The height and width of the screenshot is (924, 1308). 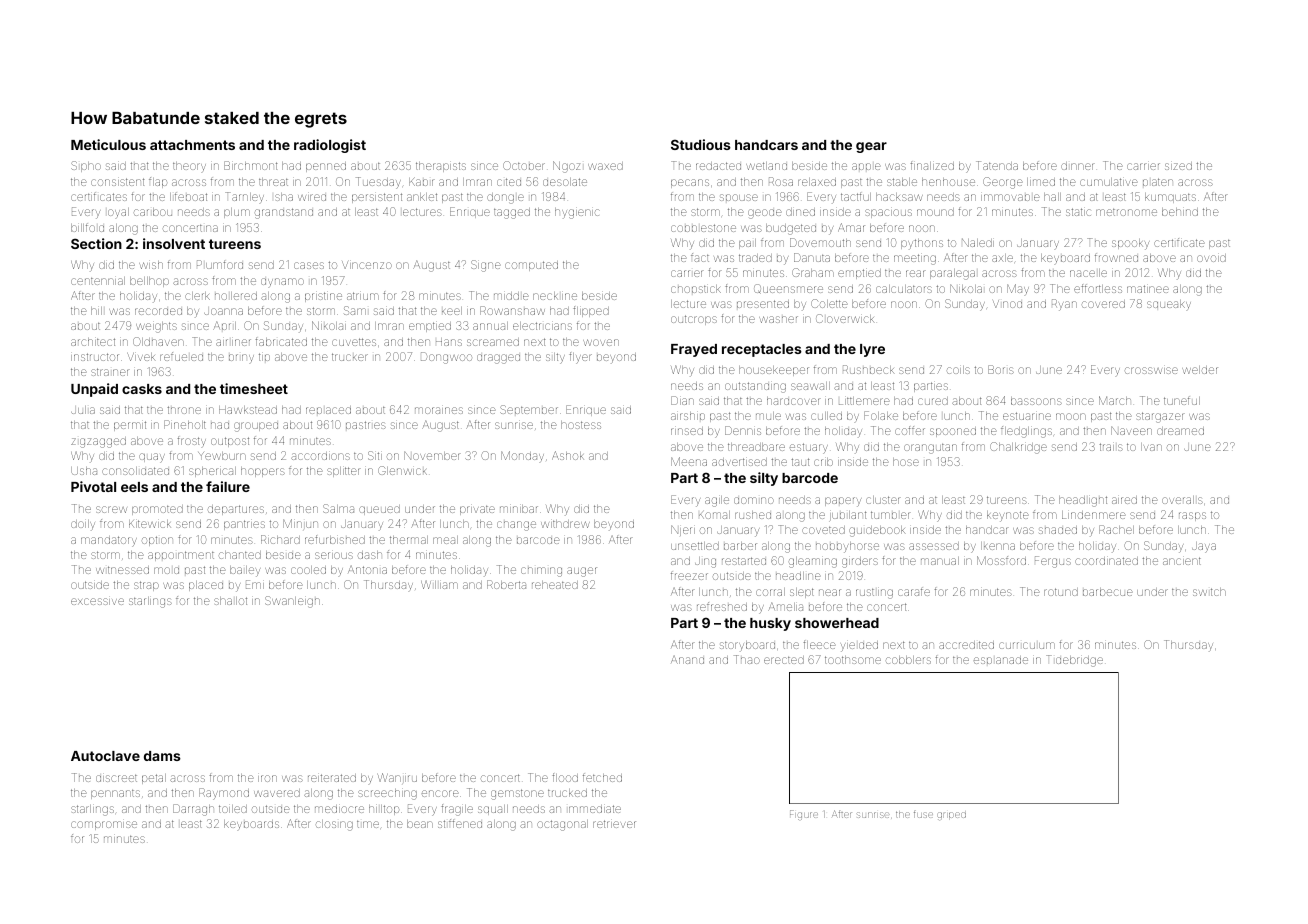 I want to click on rasps, so click(x=1192, y=516).
